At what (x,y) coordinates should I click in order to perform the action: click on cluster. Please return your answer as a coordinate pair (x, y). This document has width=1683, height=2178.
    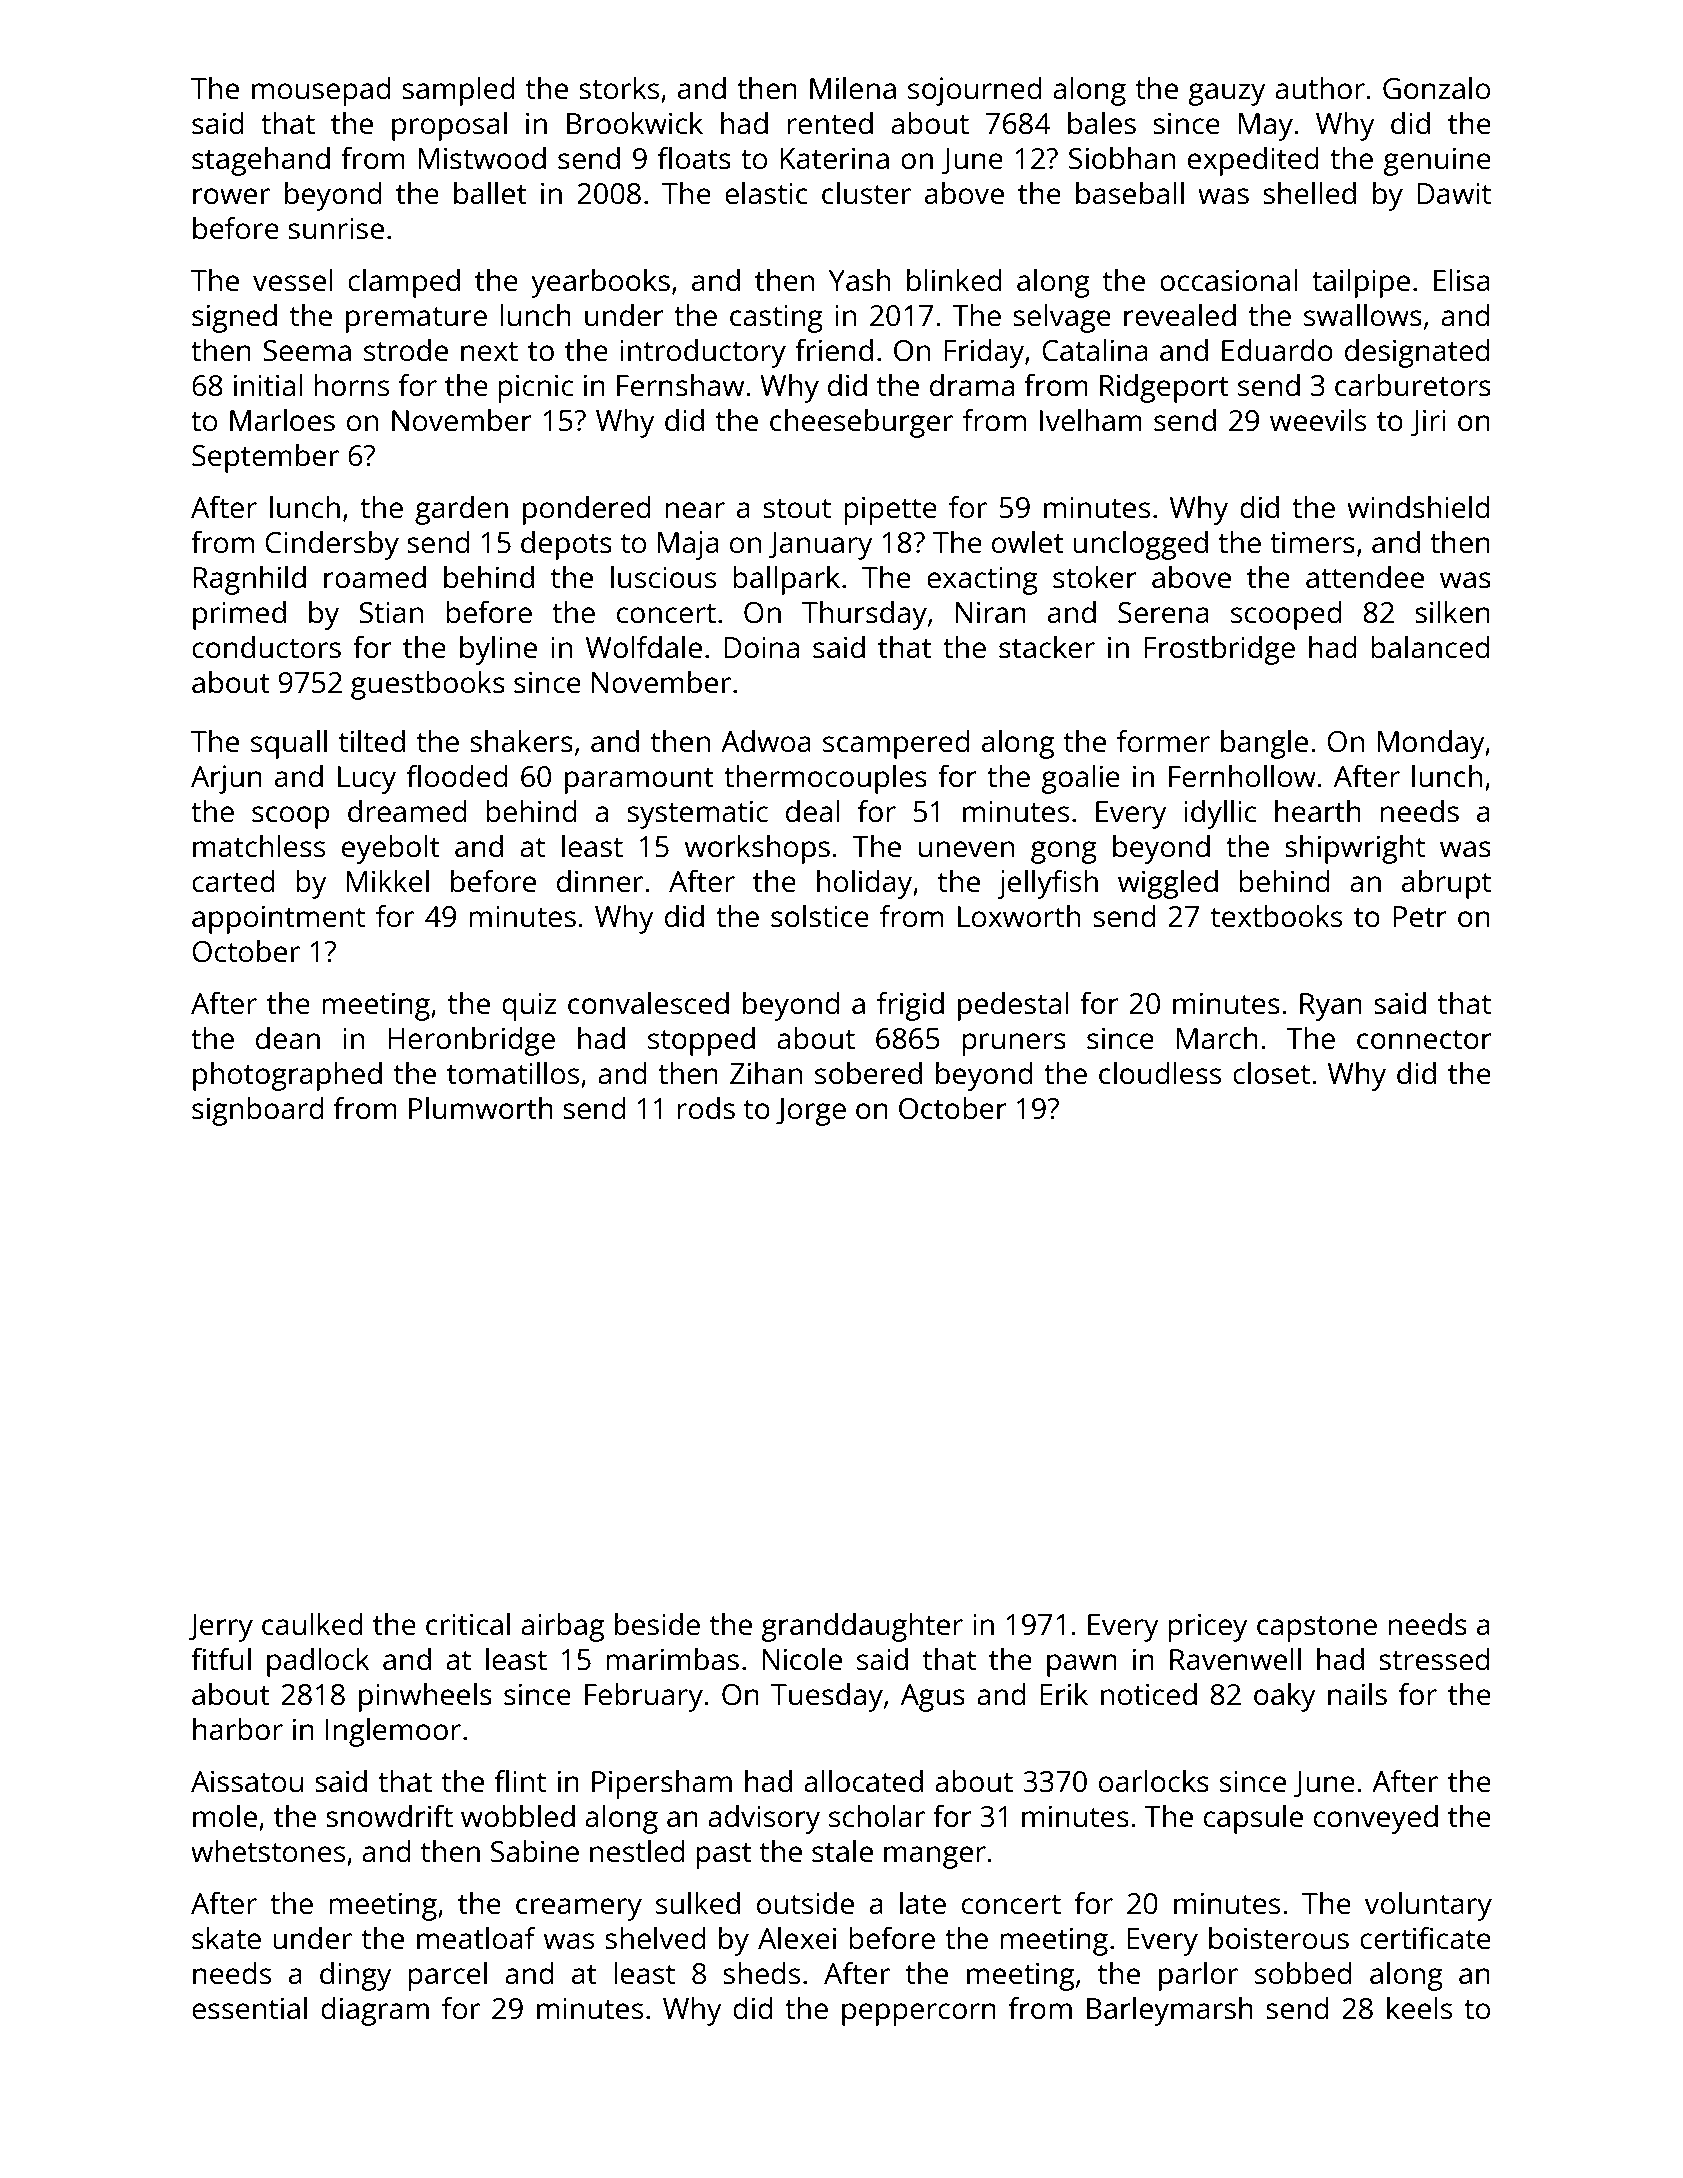
    Looking at the image, I should click on (866, 193).
